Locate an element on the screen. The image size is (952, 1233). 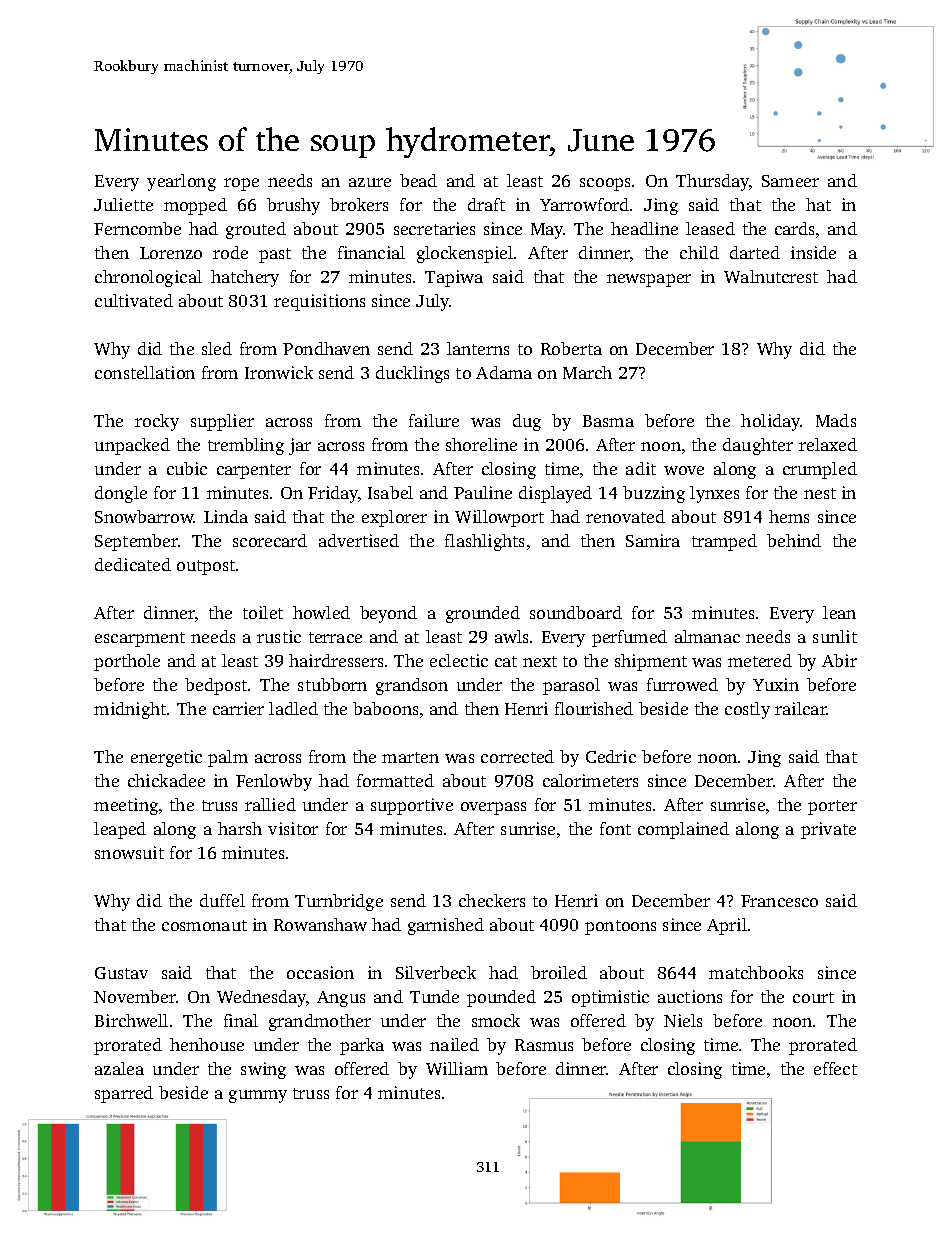
jar is located at coordinates (300, 446).
